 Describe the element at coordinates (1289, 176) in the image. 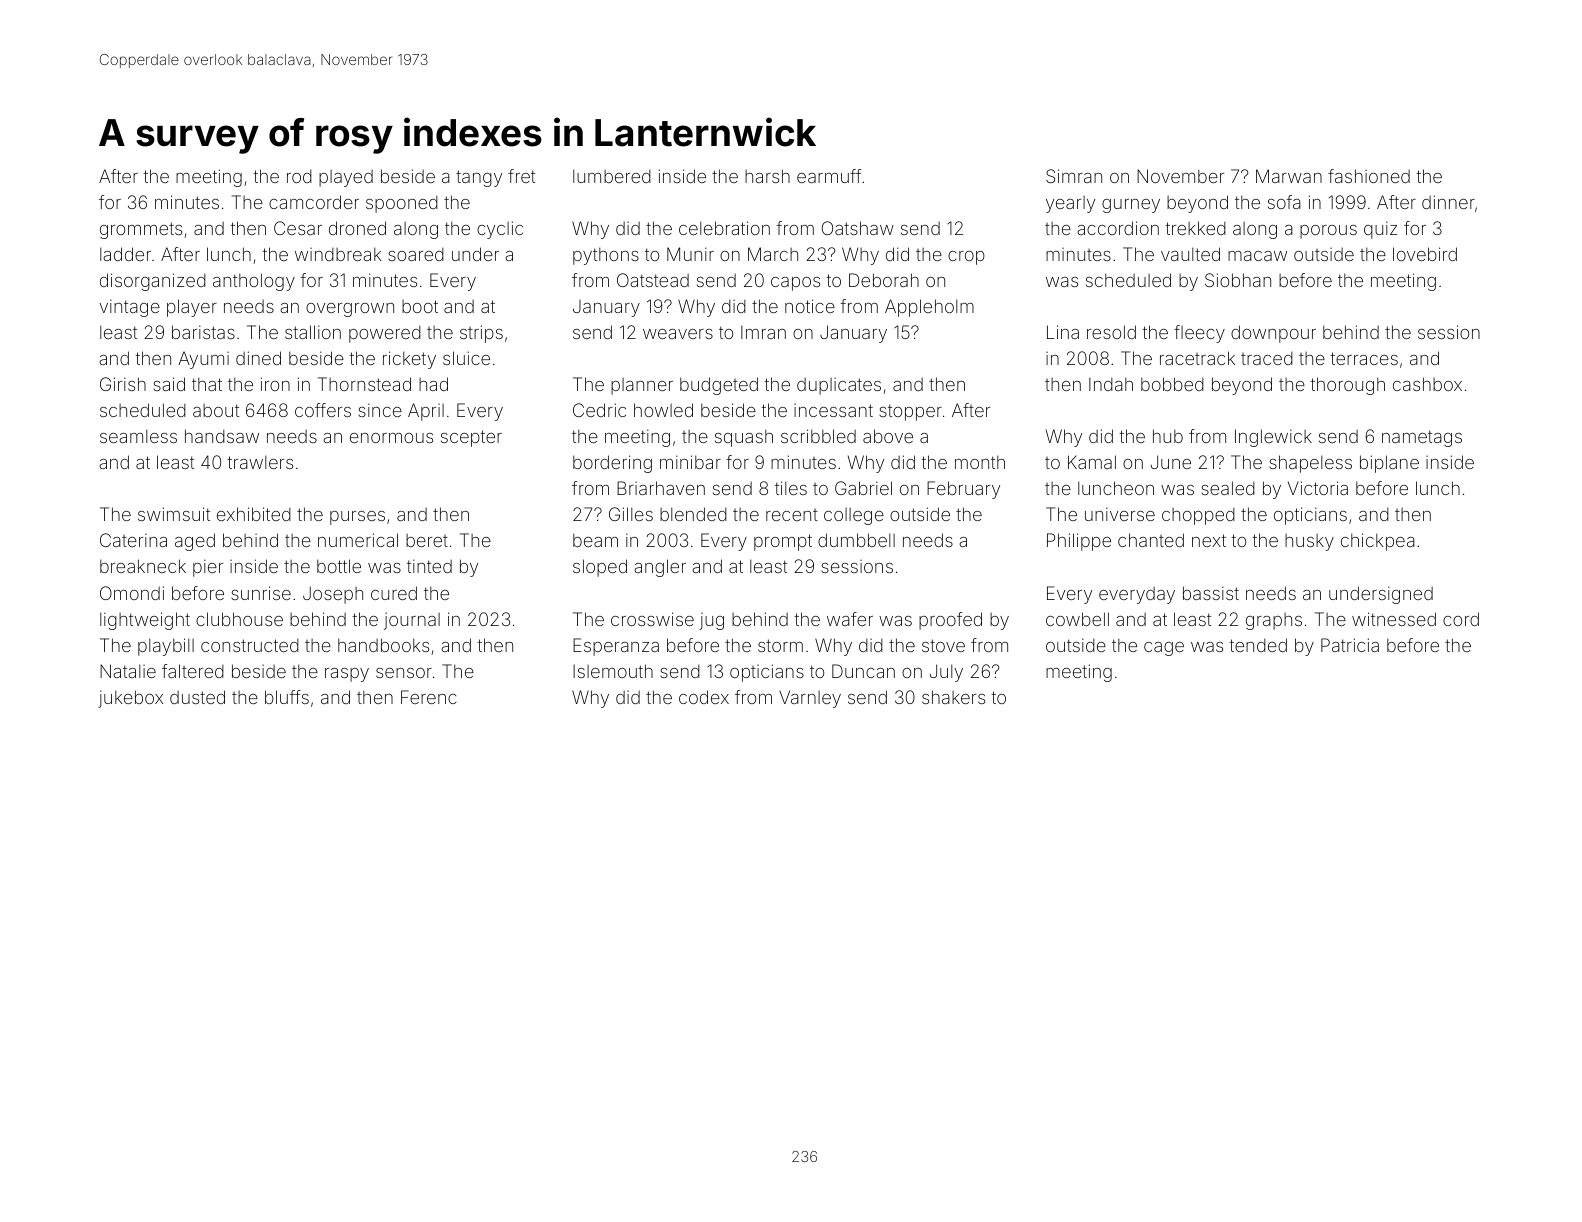

I see `Marwan` at that location.
